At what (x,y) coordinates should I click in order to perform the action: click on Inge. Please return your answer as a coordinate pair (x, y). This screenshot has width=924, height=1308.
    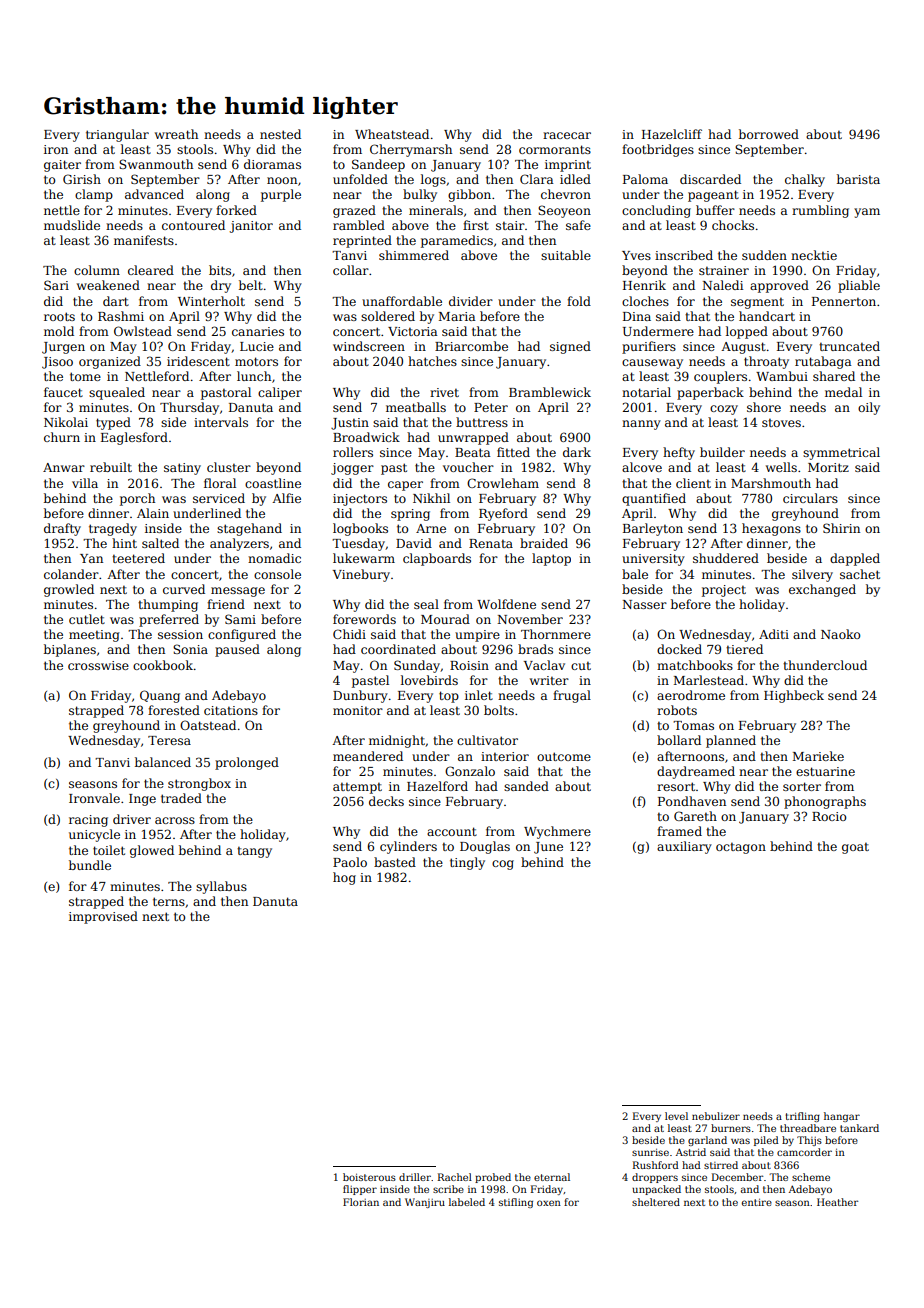
    Looking at the image, I should click on (142, 800).
